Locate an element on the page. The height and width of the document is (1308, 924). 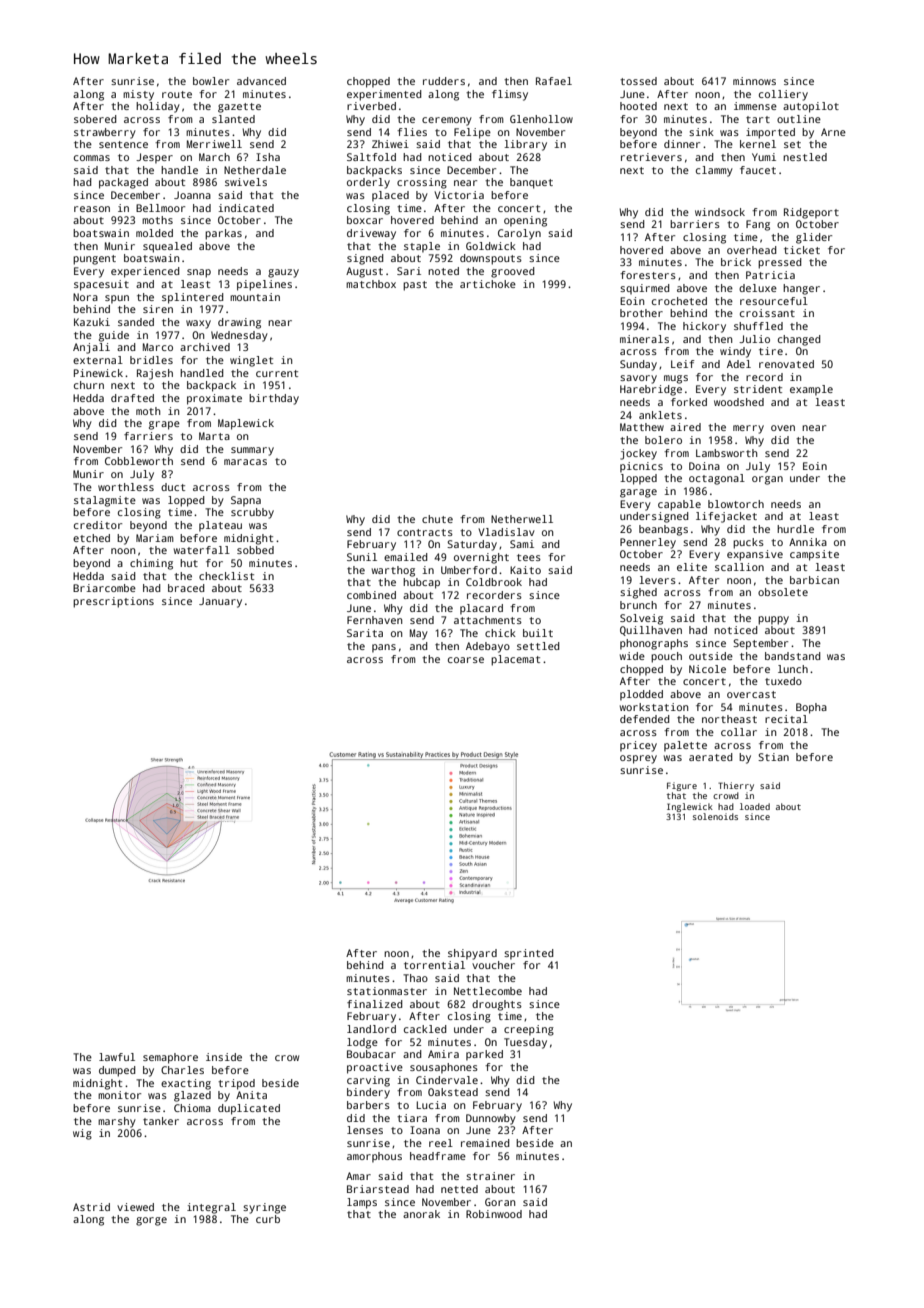
stationmaster is located at coordinates (387, 991).
